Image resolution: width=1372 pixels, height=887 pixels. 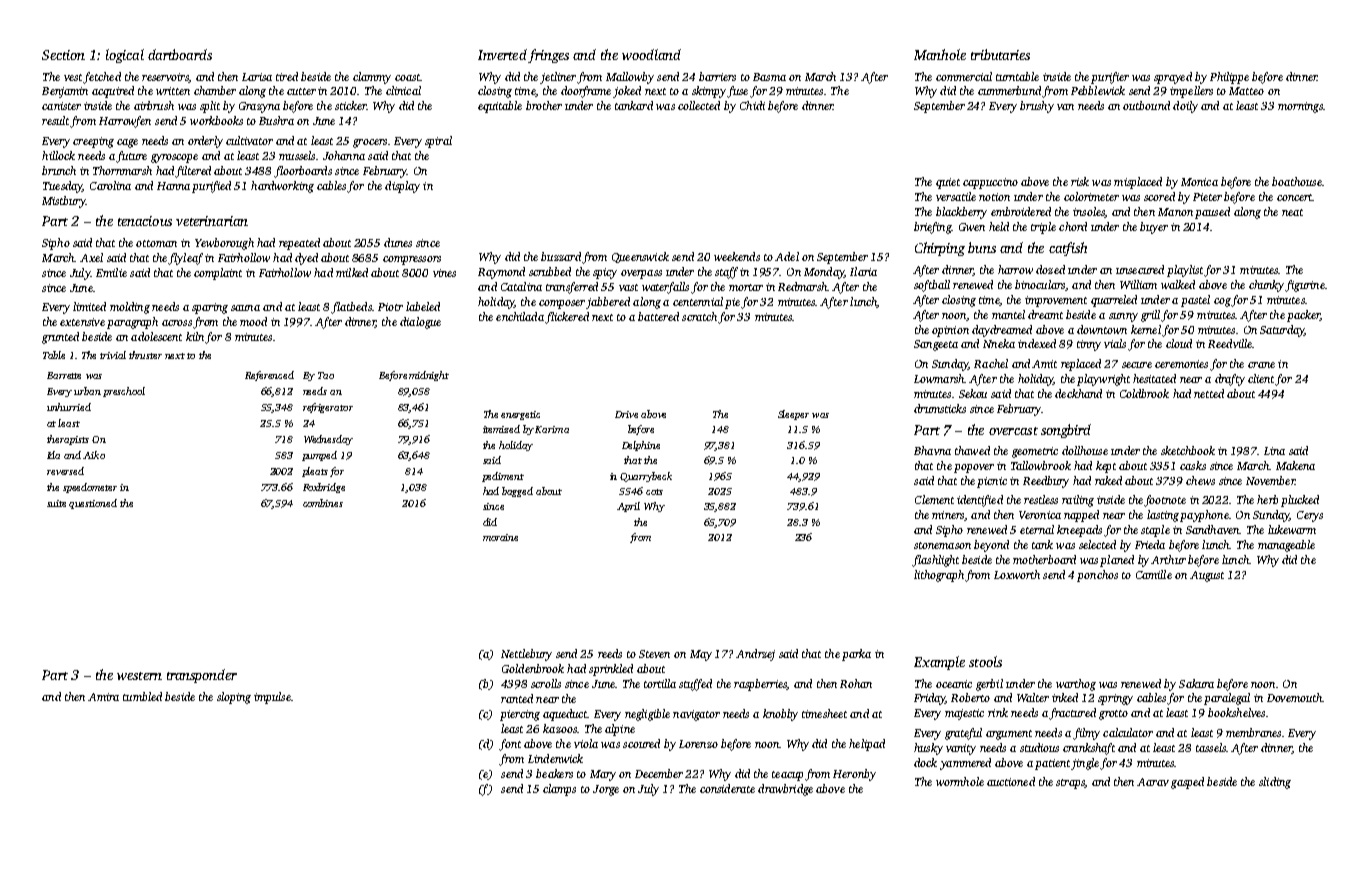 I want to click on Adel, so click(x=787, y=256).
